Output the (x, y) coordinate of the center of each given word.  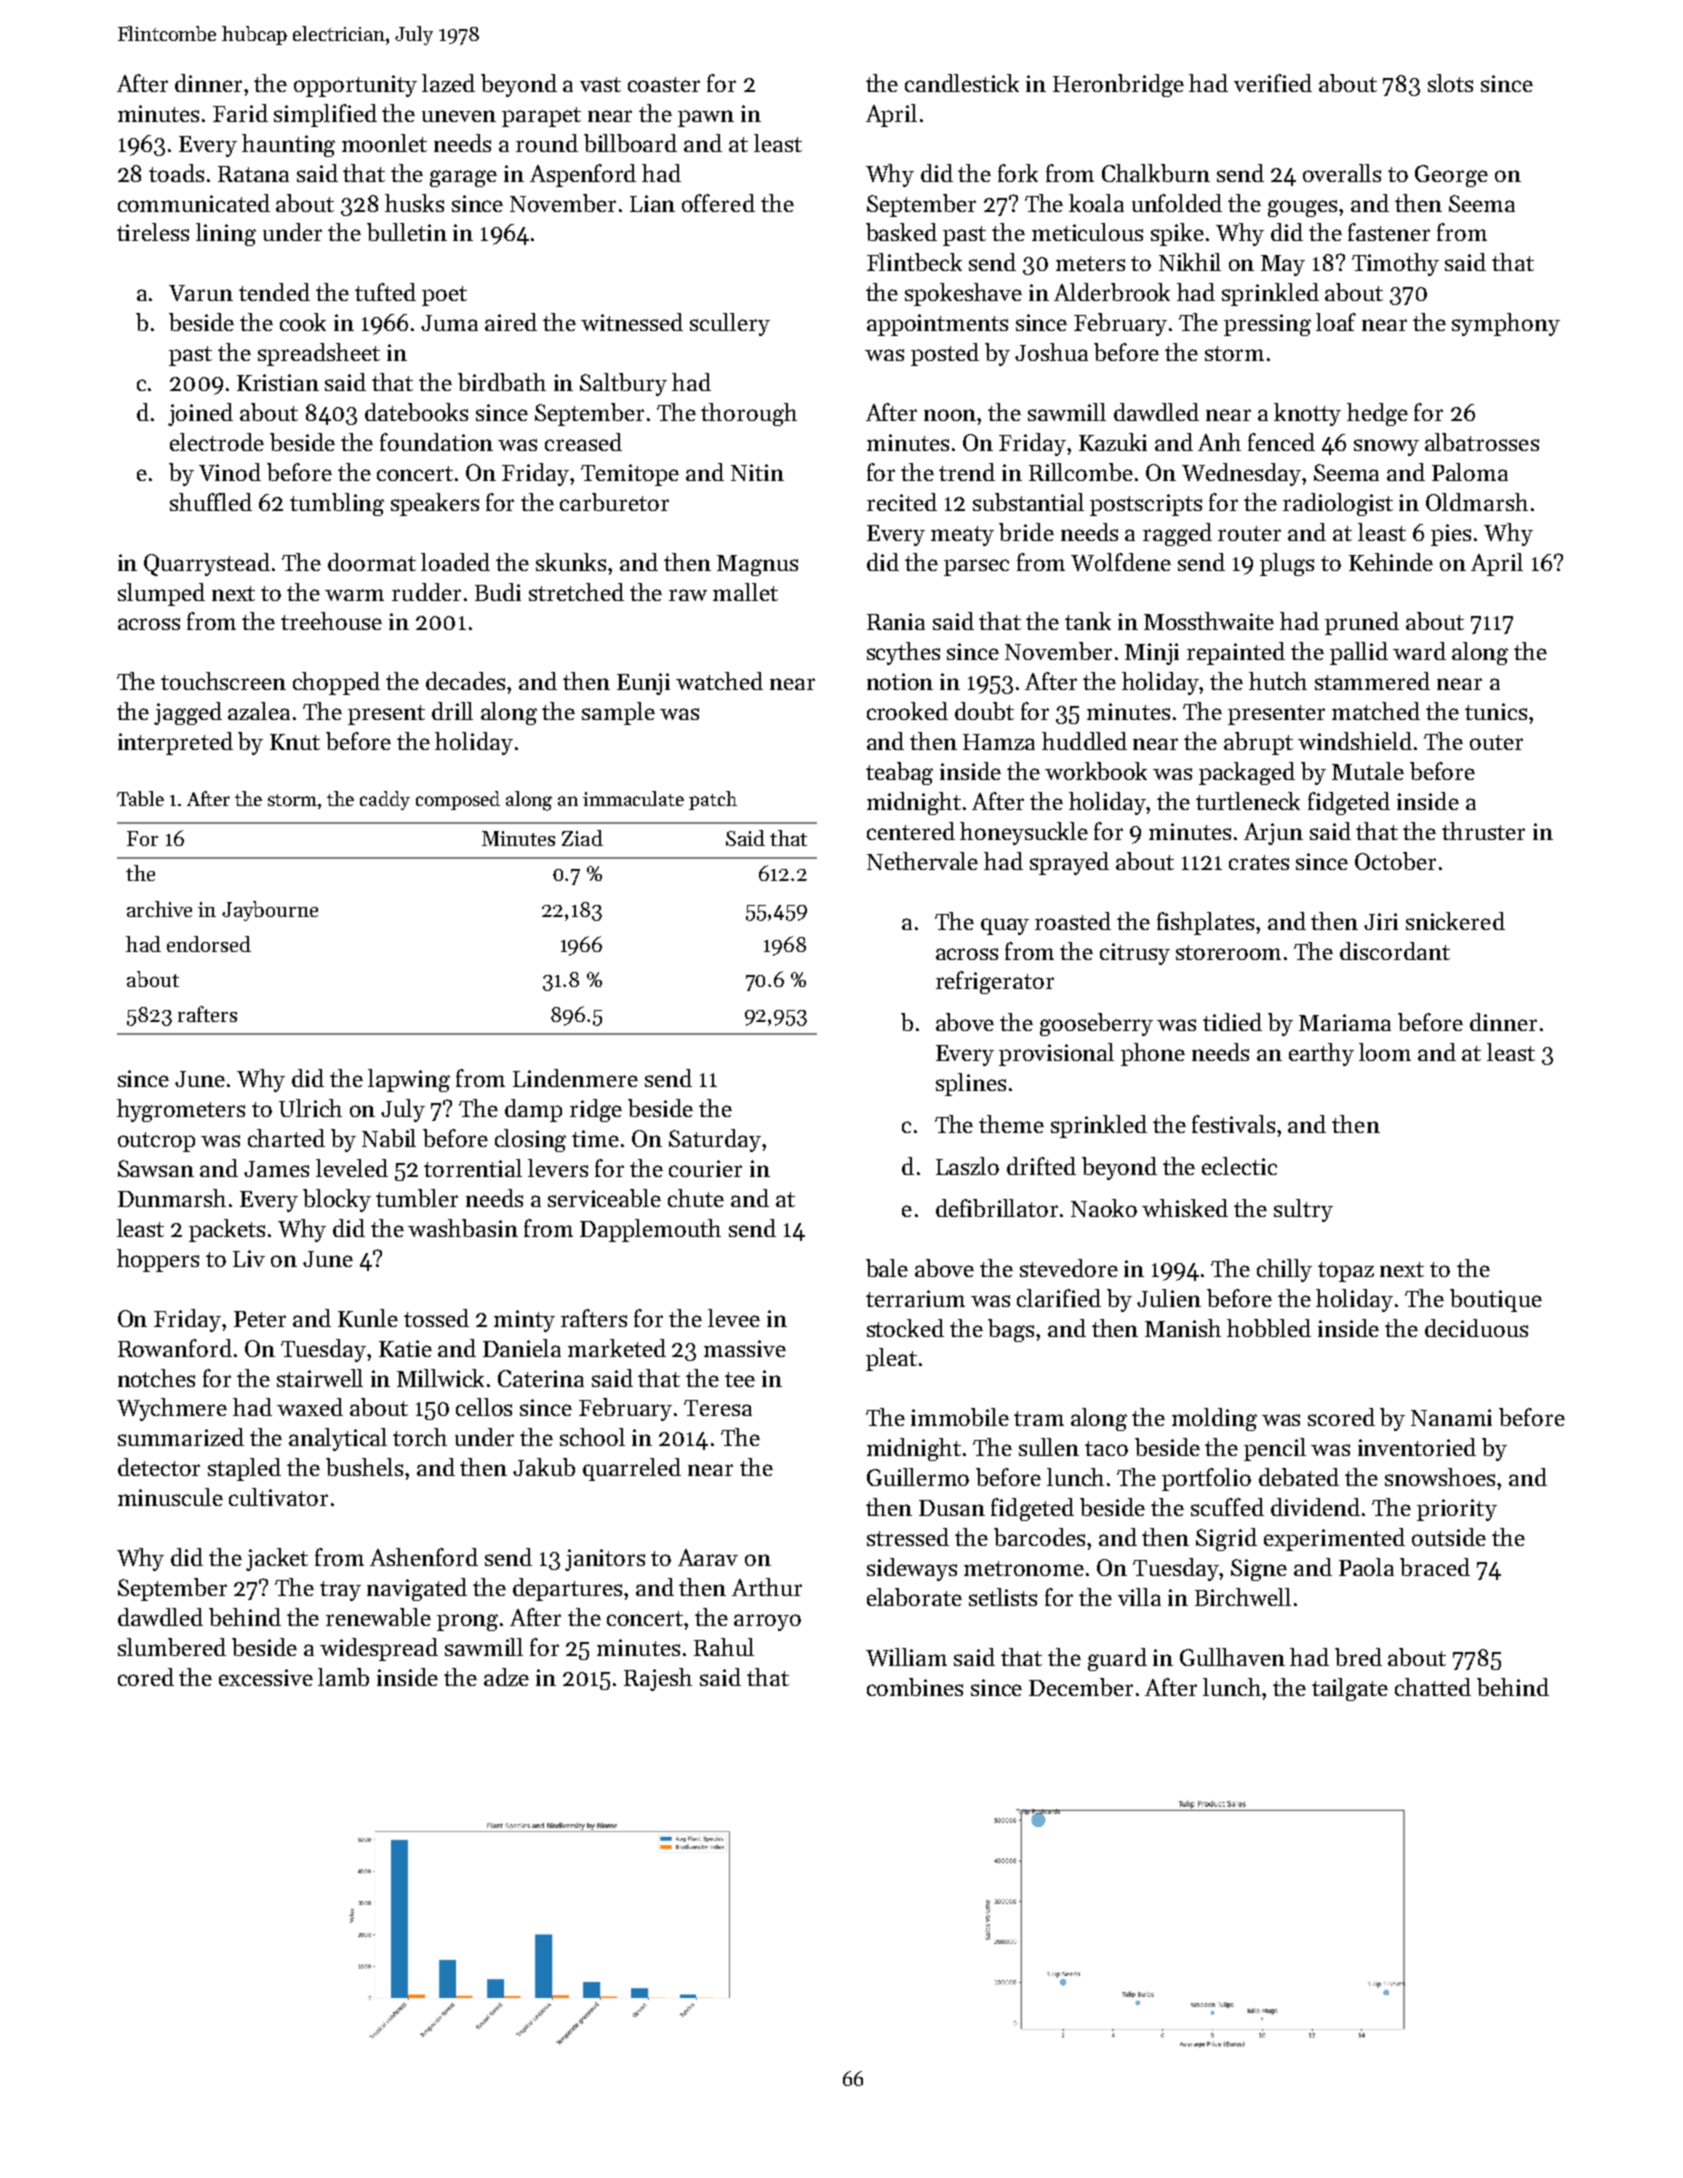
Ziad (582, 838)
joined (200, 414)
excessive (266, 1677)
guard (1117, 1659)
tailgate (1350, 1689)
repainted (1236, 653)
